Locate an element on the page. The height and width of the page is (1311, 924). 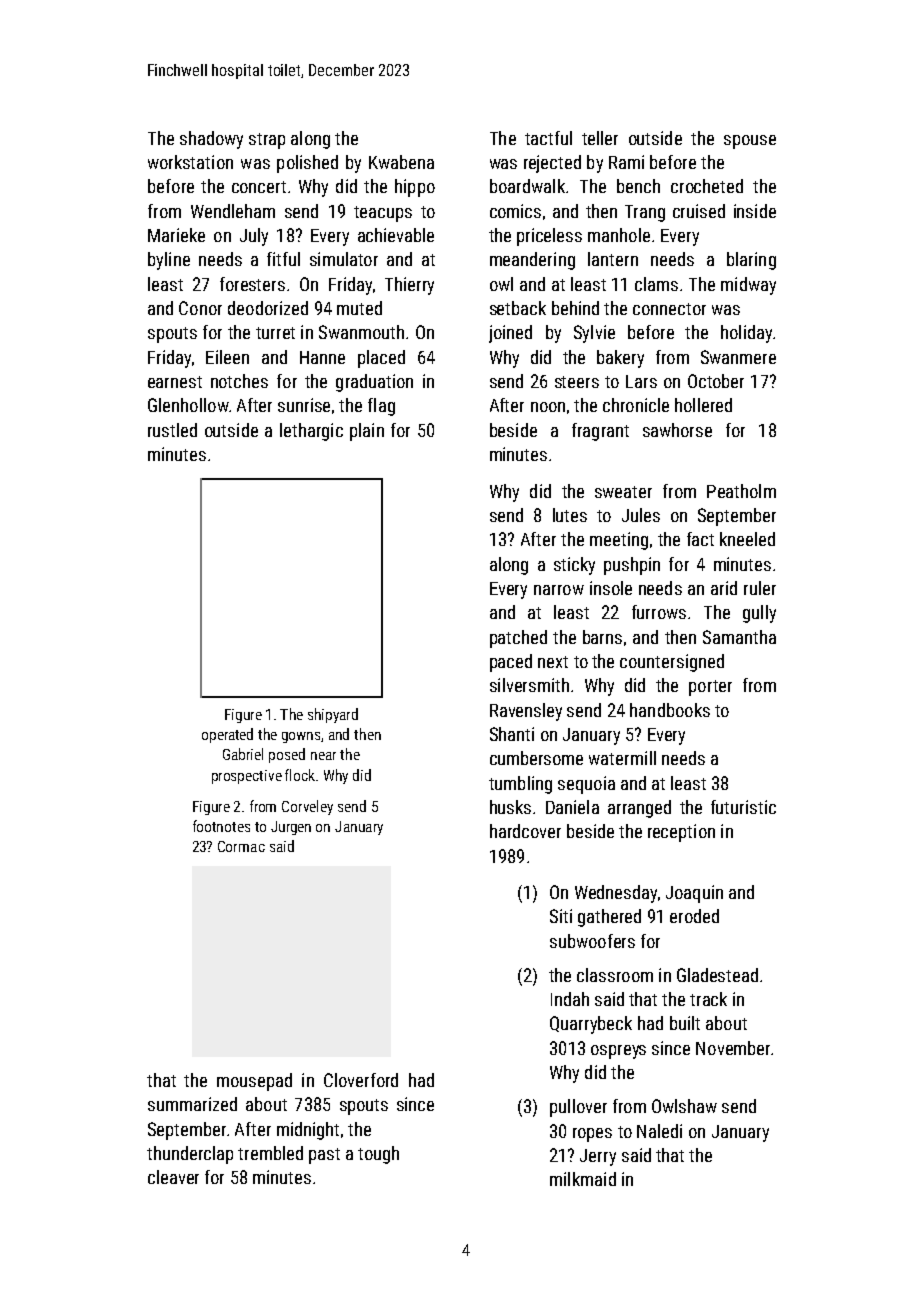
tactful is located at coordinates (548, 138).
